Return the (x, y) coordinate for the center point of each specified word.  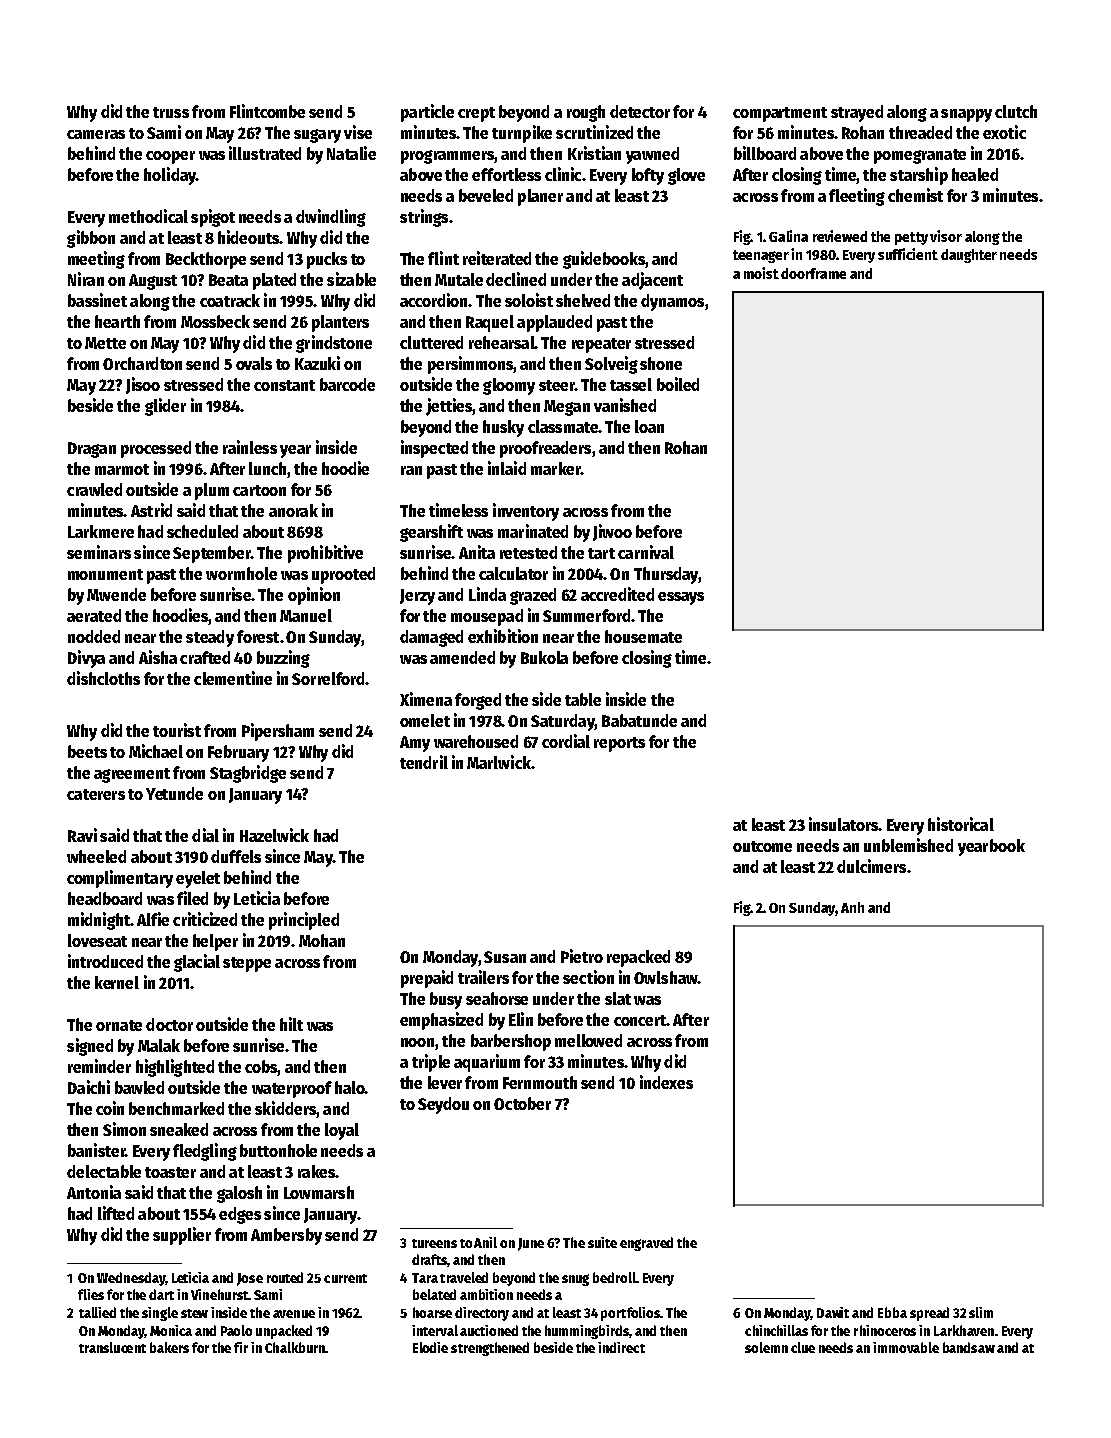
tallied (97, 1312)
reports (619, 744)
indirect (621, 1347)
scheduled (202, 531)
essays (681, 598)
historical (961, 824)
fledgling (205, 1152)
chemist (915, 195)
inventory (526, 512)
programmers (447, 157)
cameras (96, 134)
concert (640, 1020)
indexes (666, 1082)
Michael (156, 751)
